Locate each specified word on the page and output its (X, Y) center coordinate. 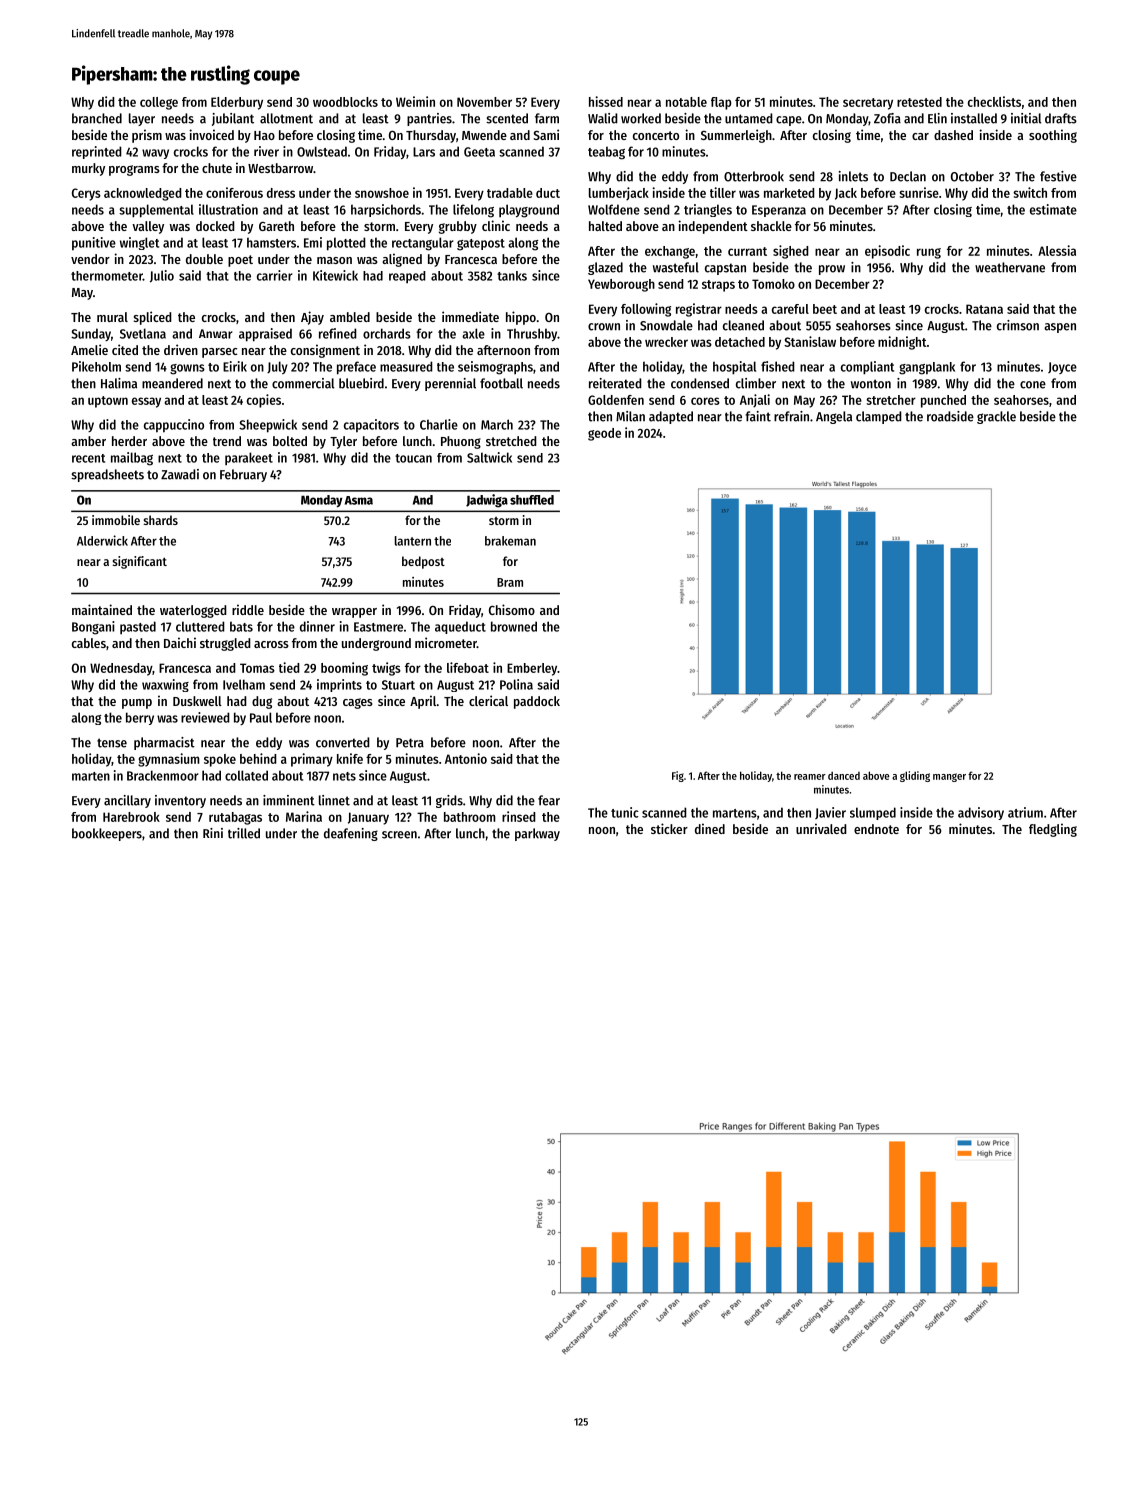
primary (312, 760)
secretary (868, 104)
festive (1058, 176)
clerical (488, 700)
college (159, 103)
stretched (511, 441)
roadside (950, 416)
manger (949, 777)
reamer (810, 777)
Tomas (257, 668)
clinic (496, 225)
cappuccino (174, 426)
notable (686, 102)
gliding (915, 776)
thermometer (107, 276)
